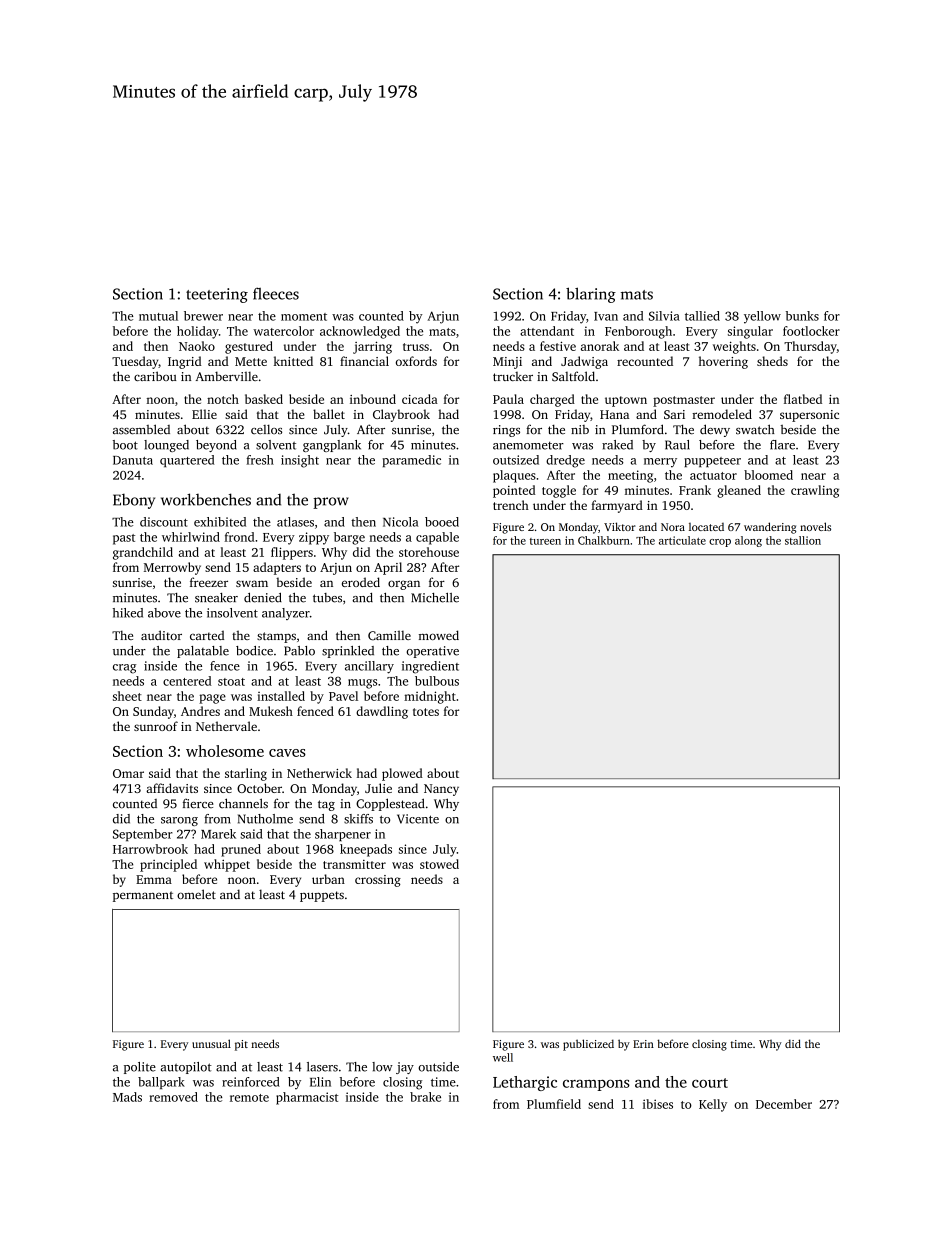  I want to click on blaring, so click(591, 295).
